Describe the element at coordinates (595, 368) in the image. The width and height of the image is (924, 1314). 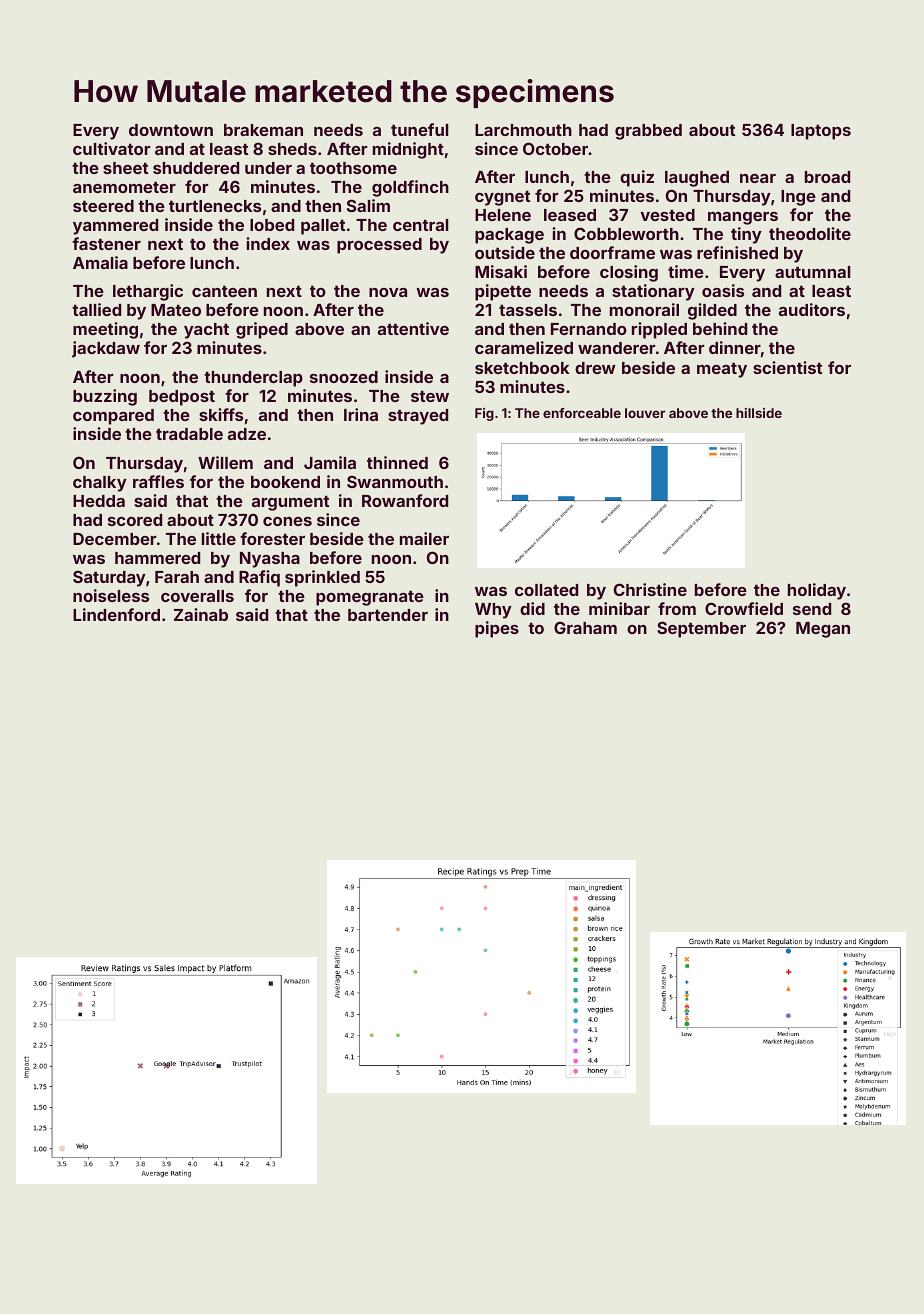
I see `drew` at that location.
